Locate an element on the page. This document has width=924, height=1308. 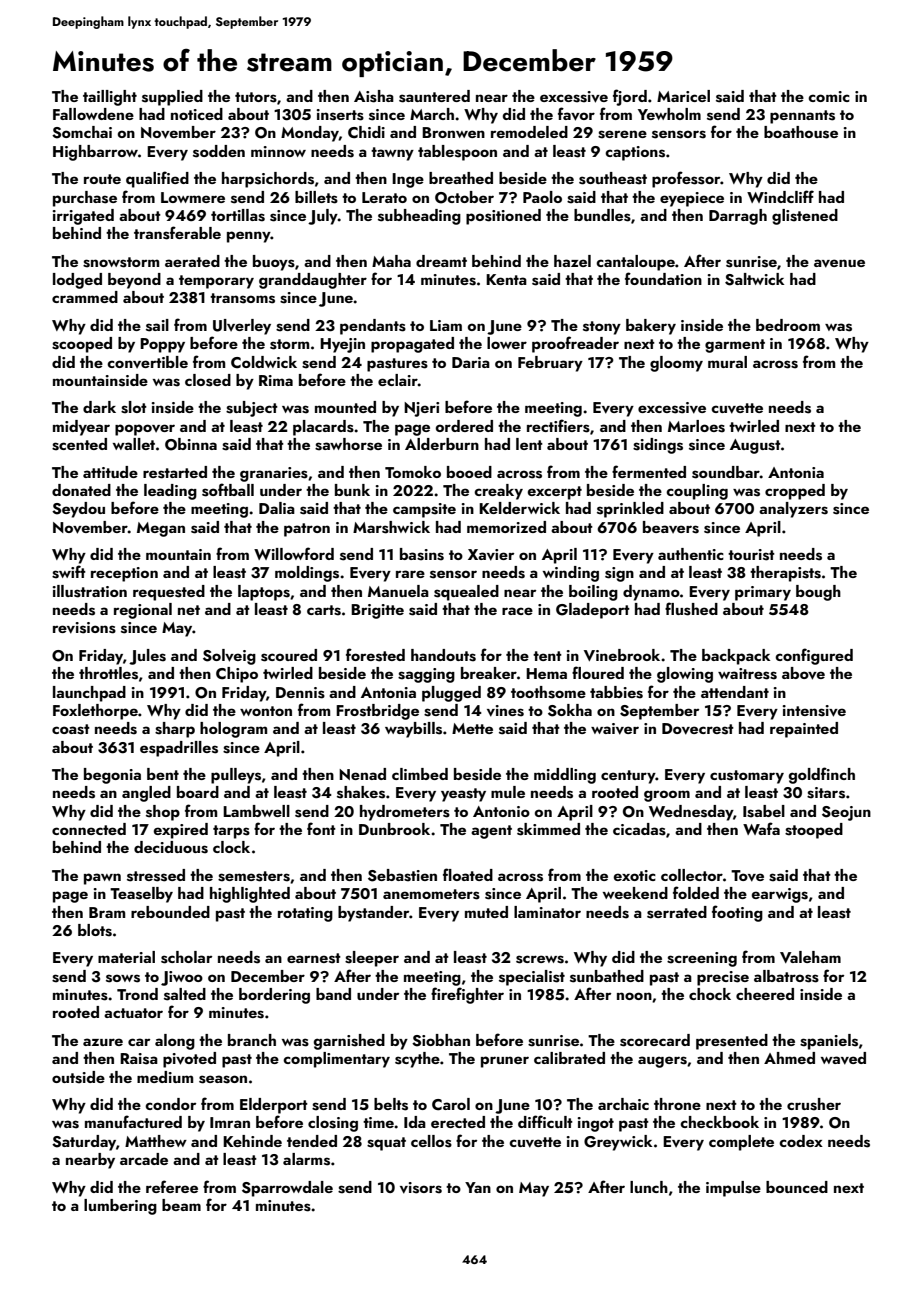
excerpt is located at coordinates (555, 493).
